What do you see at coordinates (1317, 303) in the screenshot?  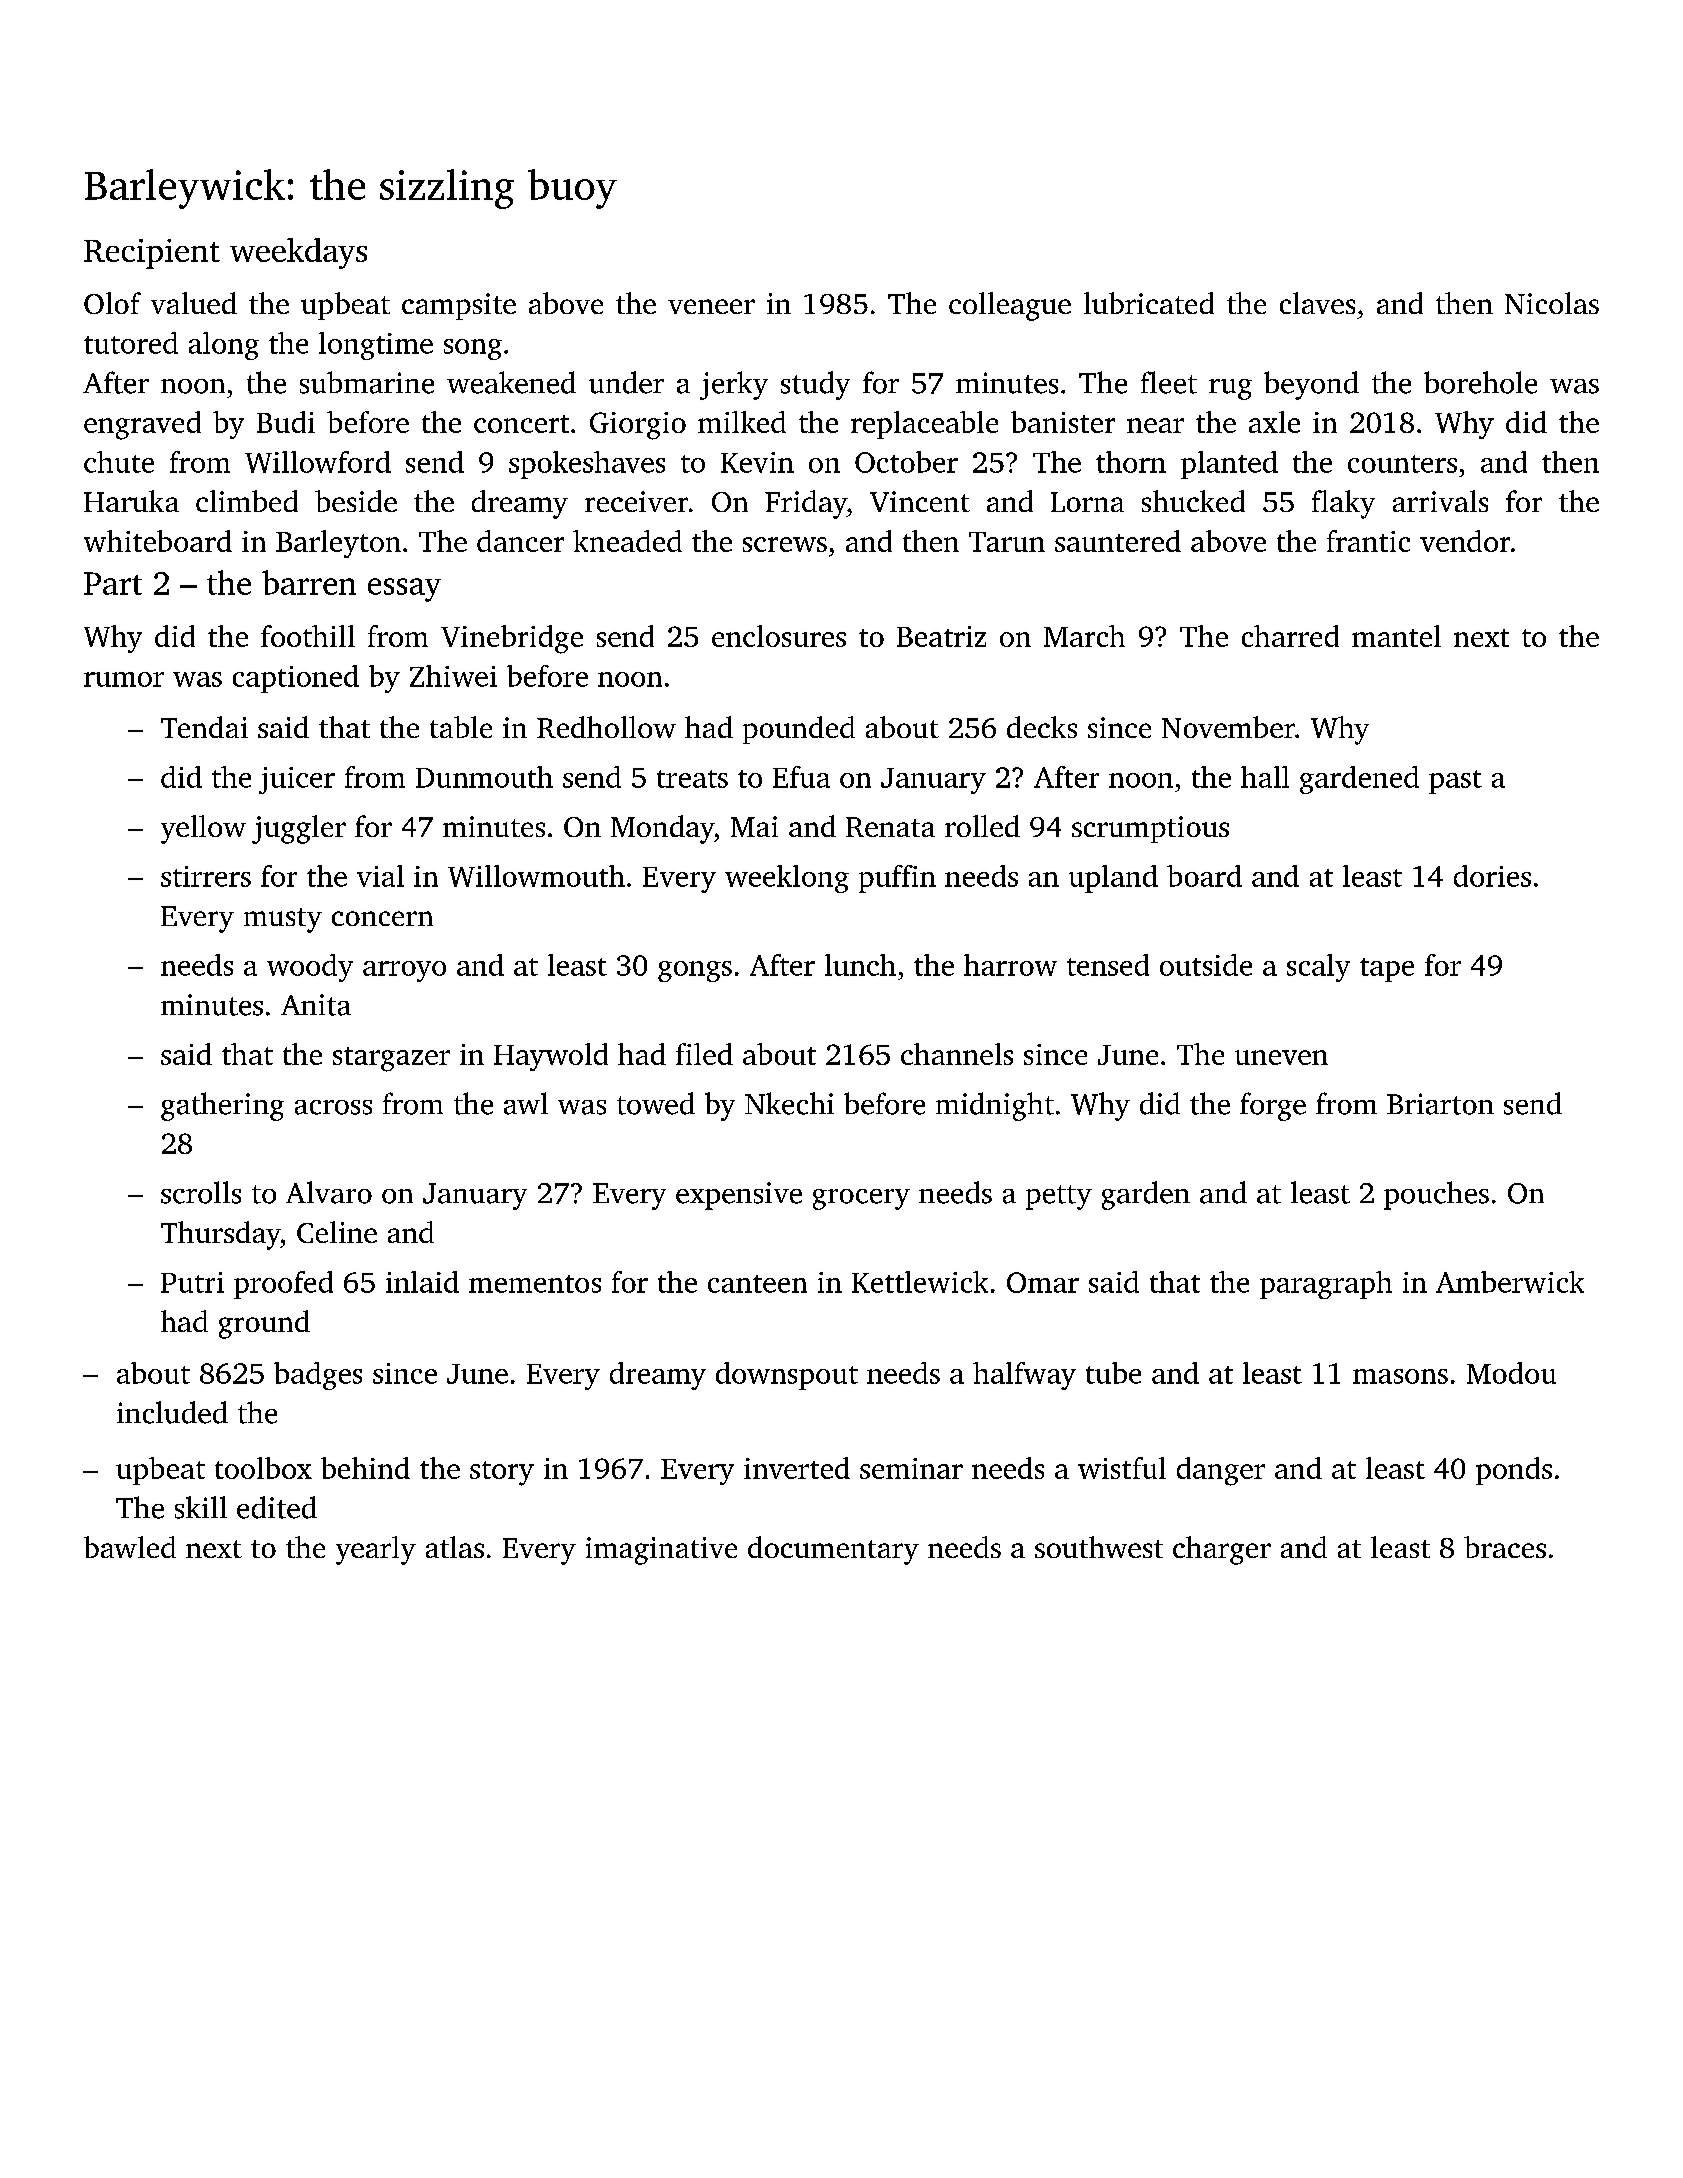 I see `claves` at bounding box center [1317, 303].
